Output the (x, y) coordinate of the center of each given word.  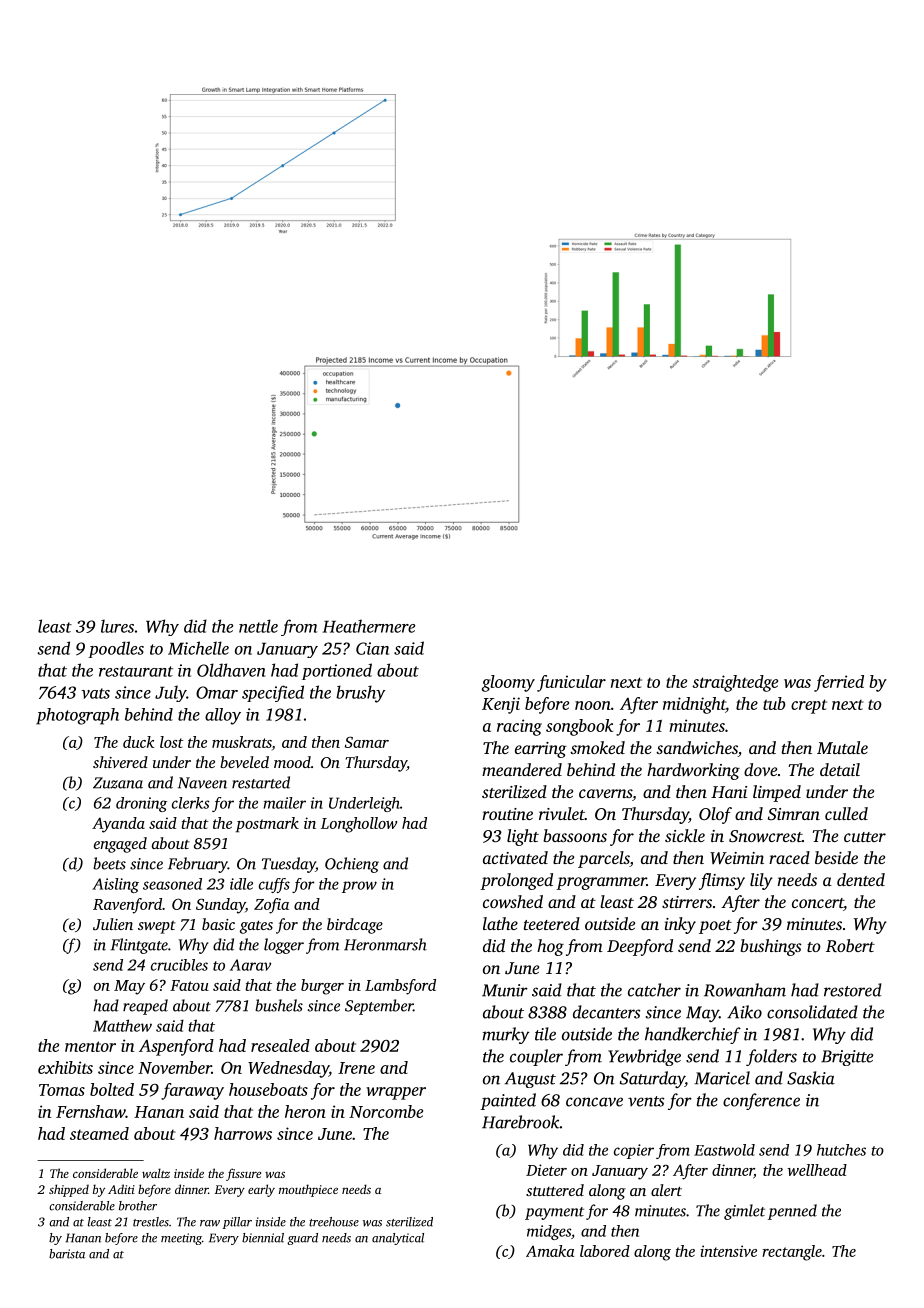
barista (67, 1254)
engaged (120, 845)
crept (809, 706)
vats (95, 693)
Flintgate (139, 946)
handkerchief (693, 1035)
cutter (865, 837)
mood (292, 762)
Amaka (550, 1251)
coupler (536, 1057)
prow (359, 887)
